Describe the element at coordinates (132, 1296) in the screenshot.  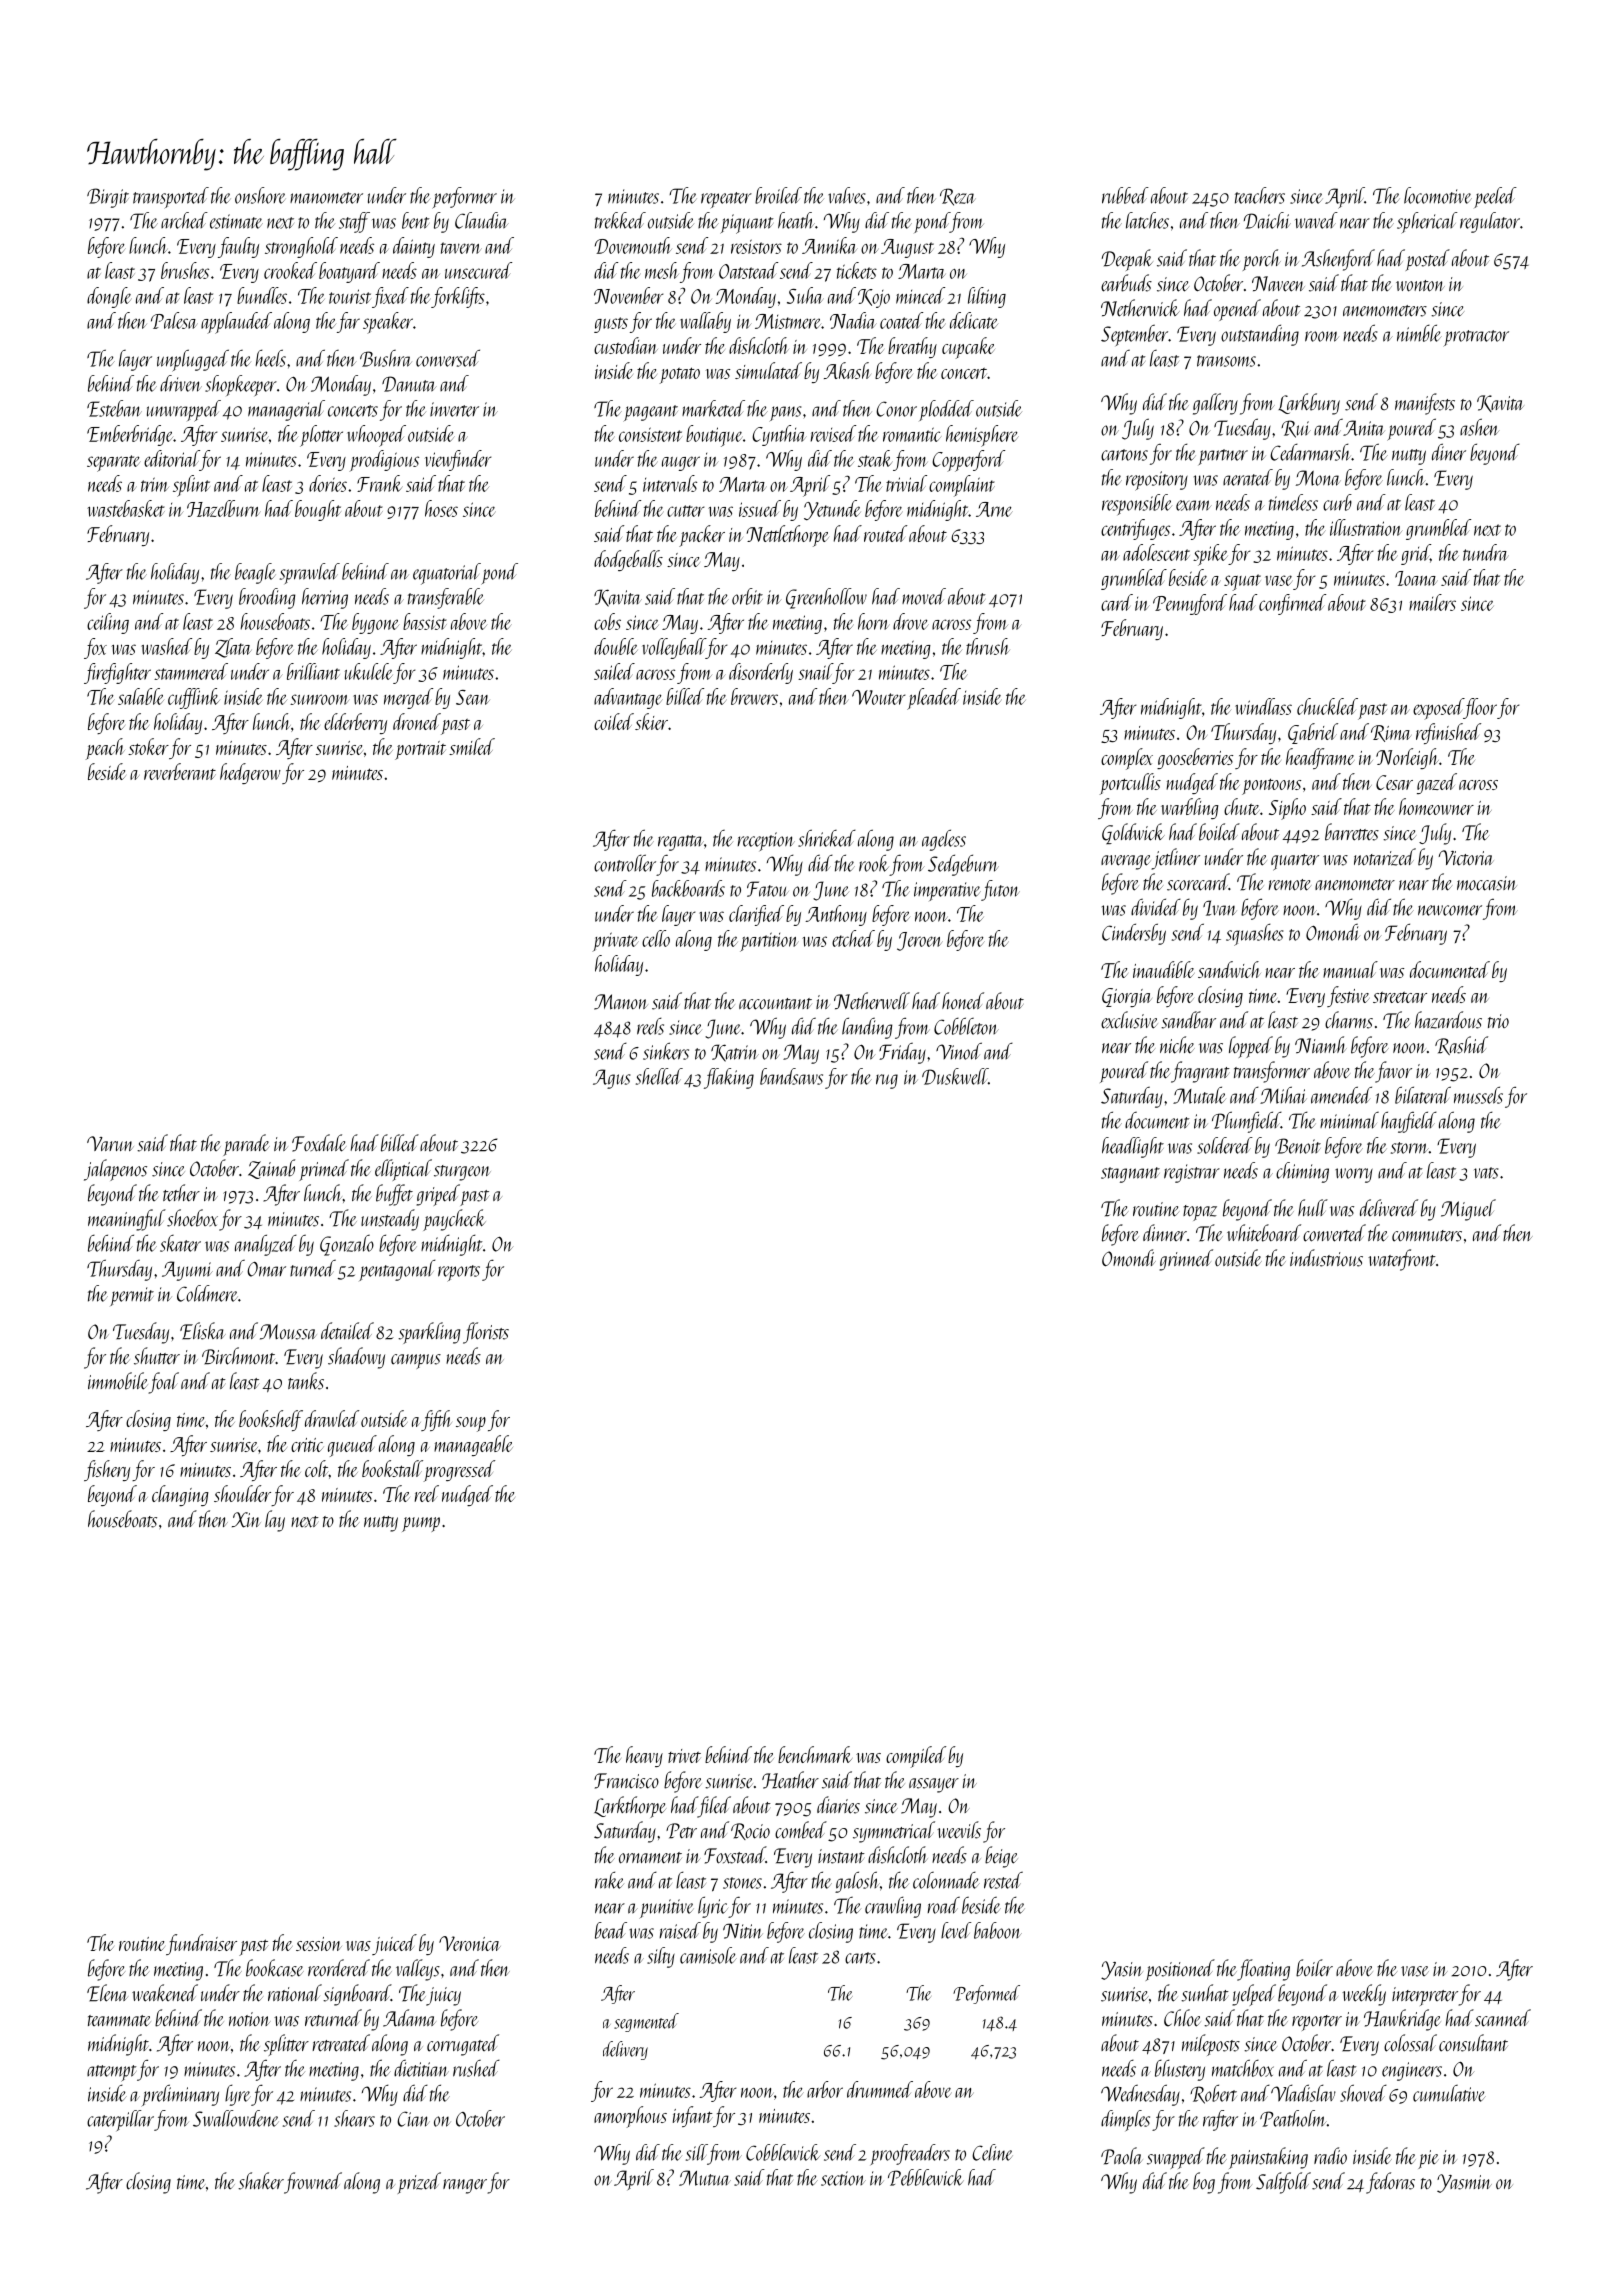
I see `permit` at that location.
